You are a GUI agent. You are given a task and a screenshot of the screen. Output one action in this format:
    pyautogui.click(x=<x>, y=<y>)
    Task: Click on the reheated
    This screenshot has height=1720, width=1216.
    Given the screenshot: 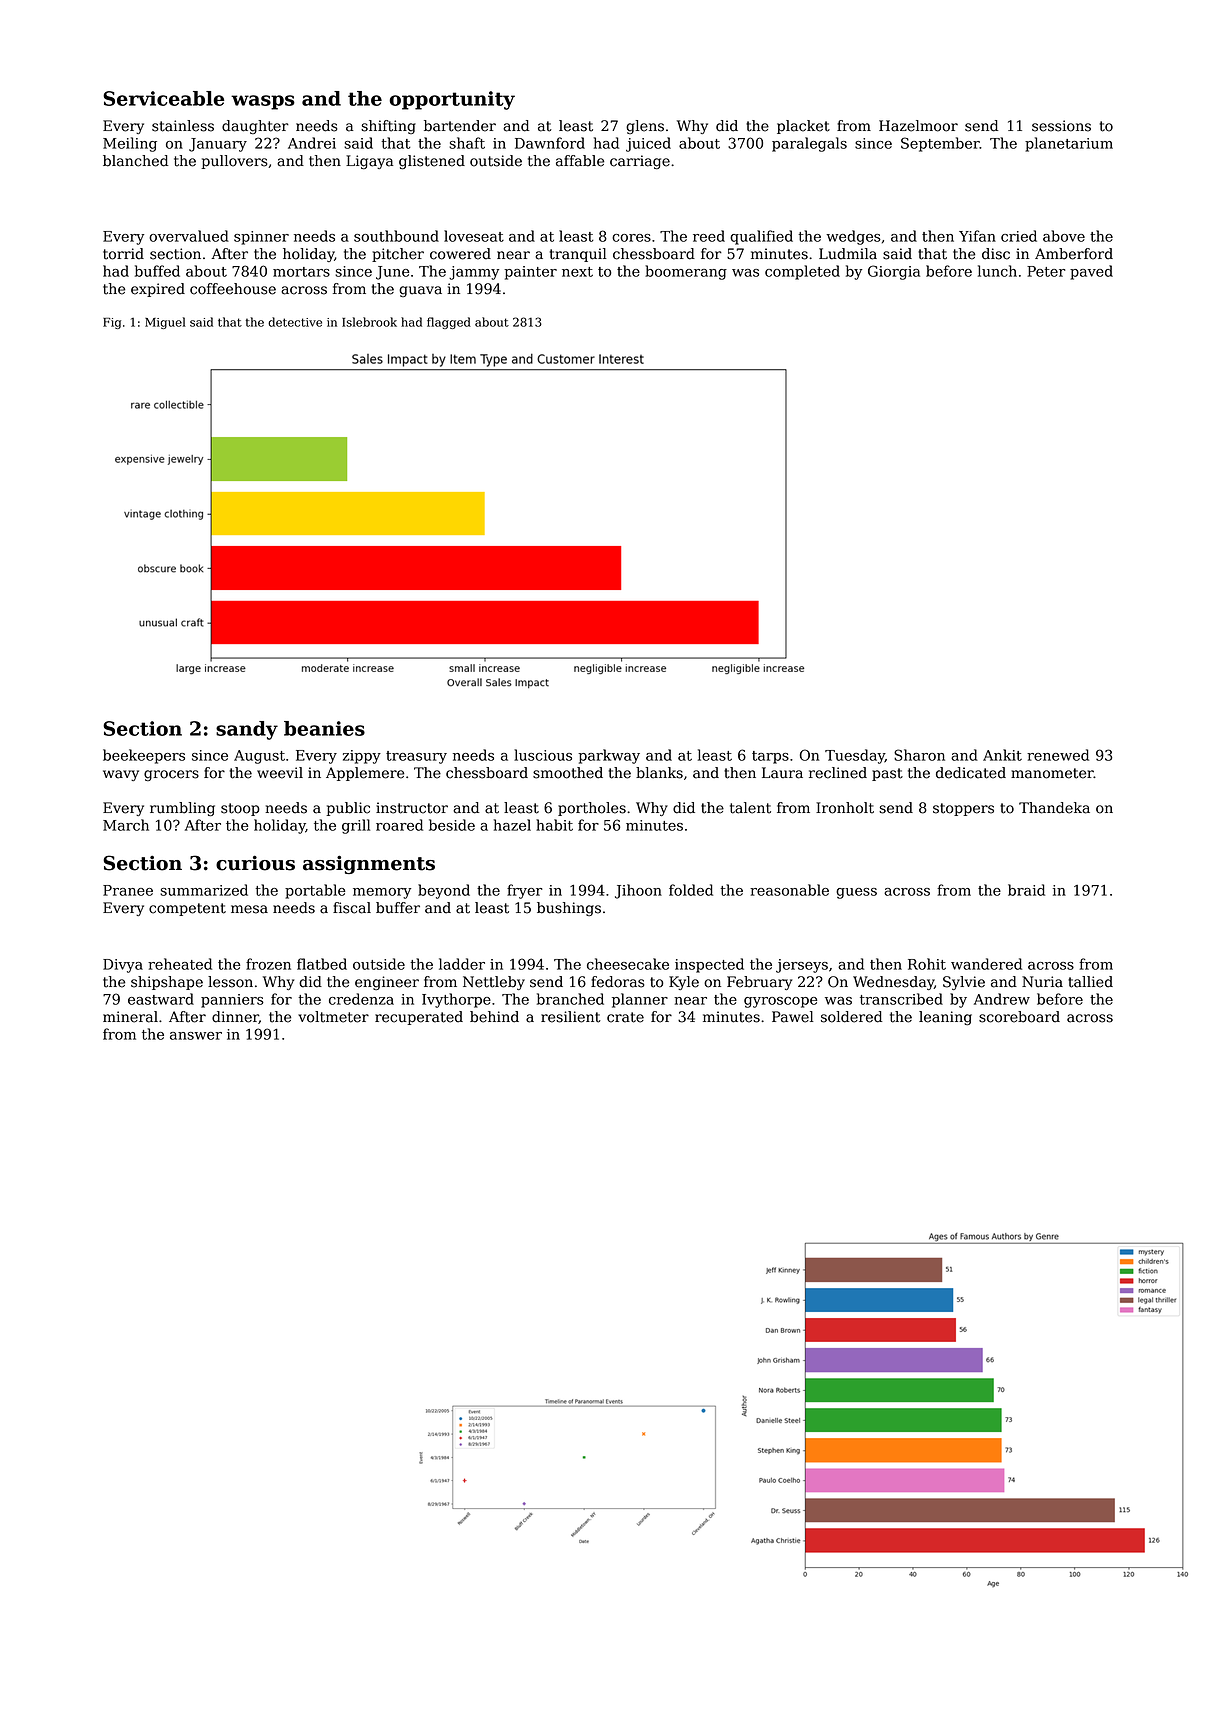 What is the action you would take?
    pyautogui.click(x=180, y=964)
